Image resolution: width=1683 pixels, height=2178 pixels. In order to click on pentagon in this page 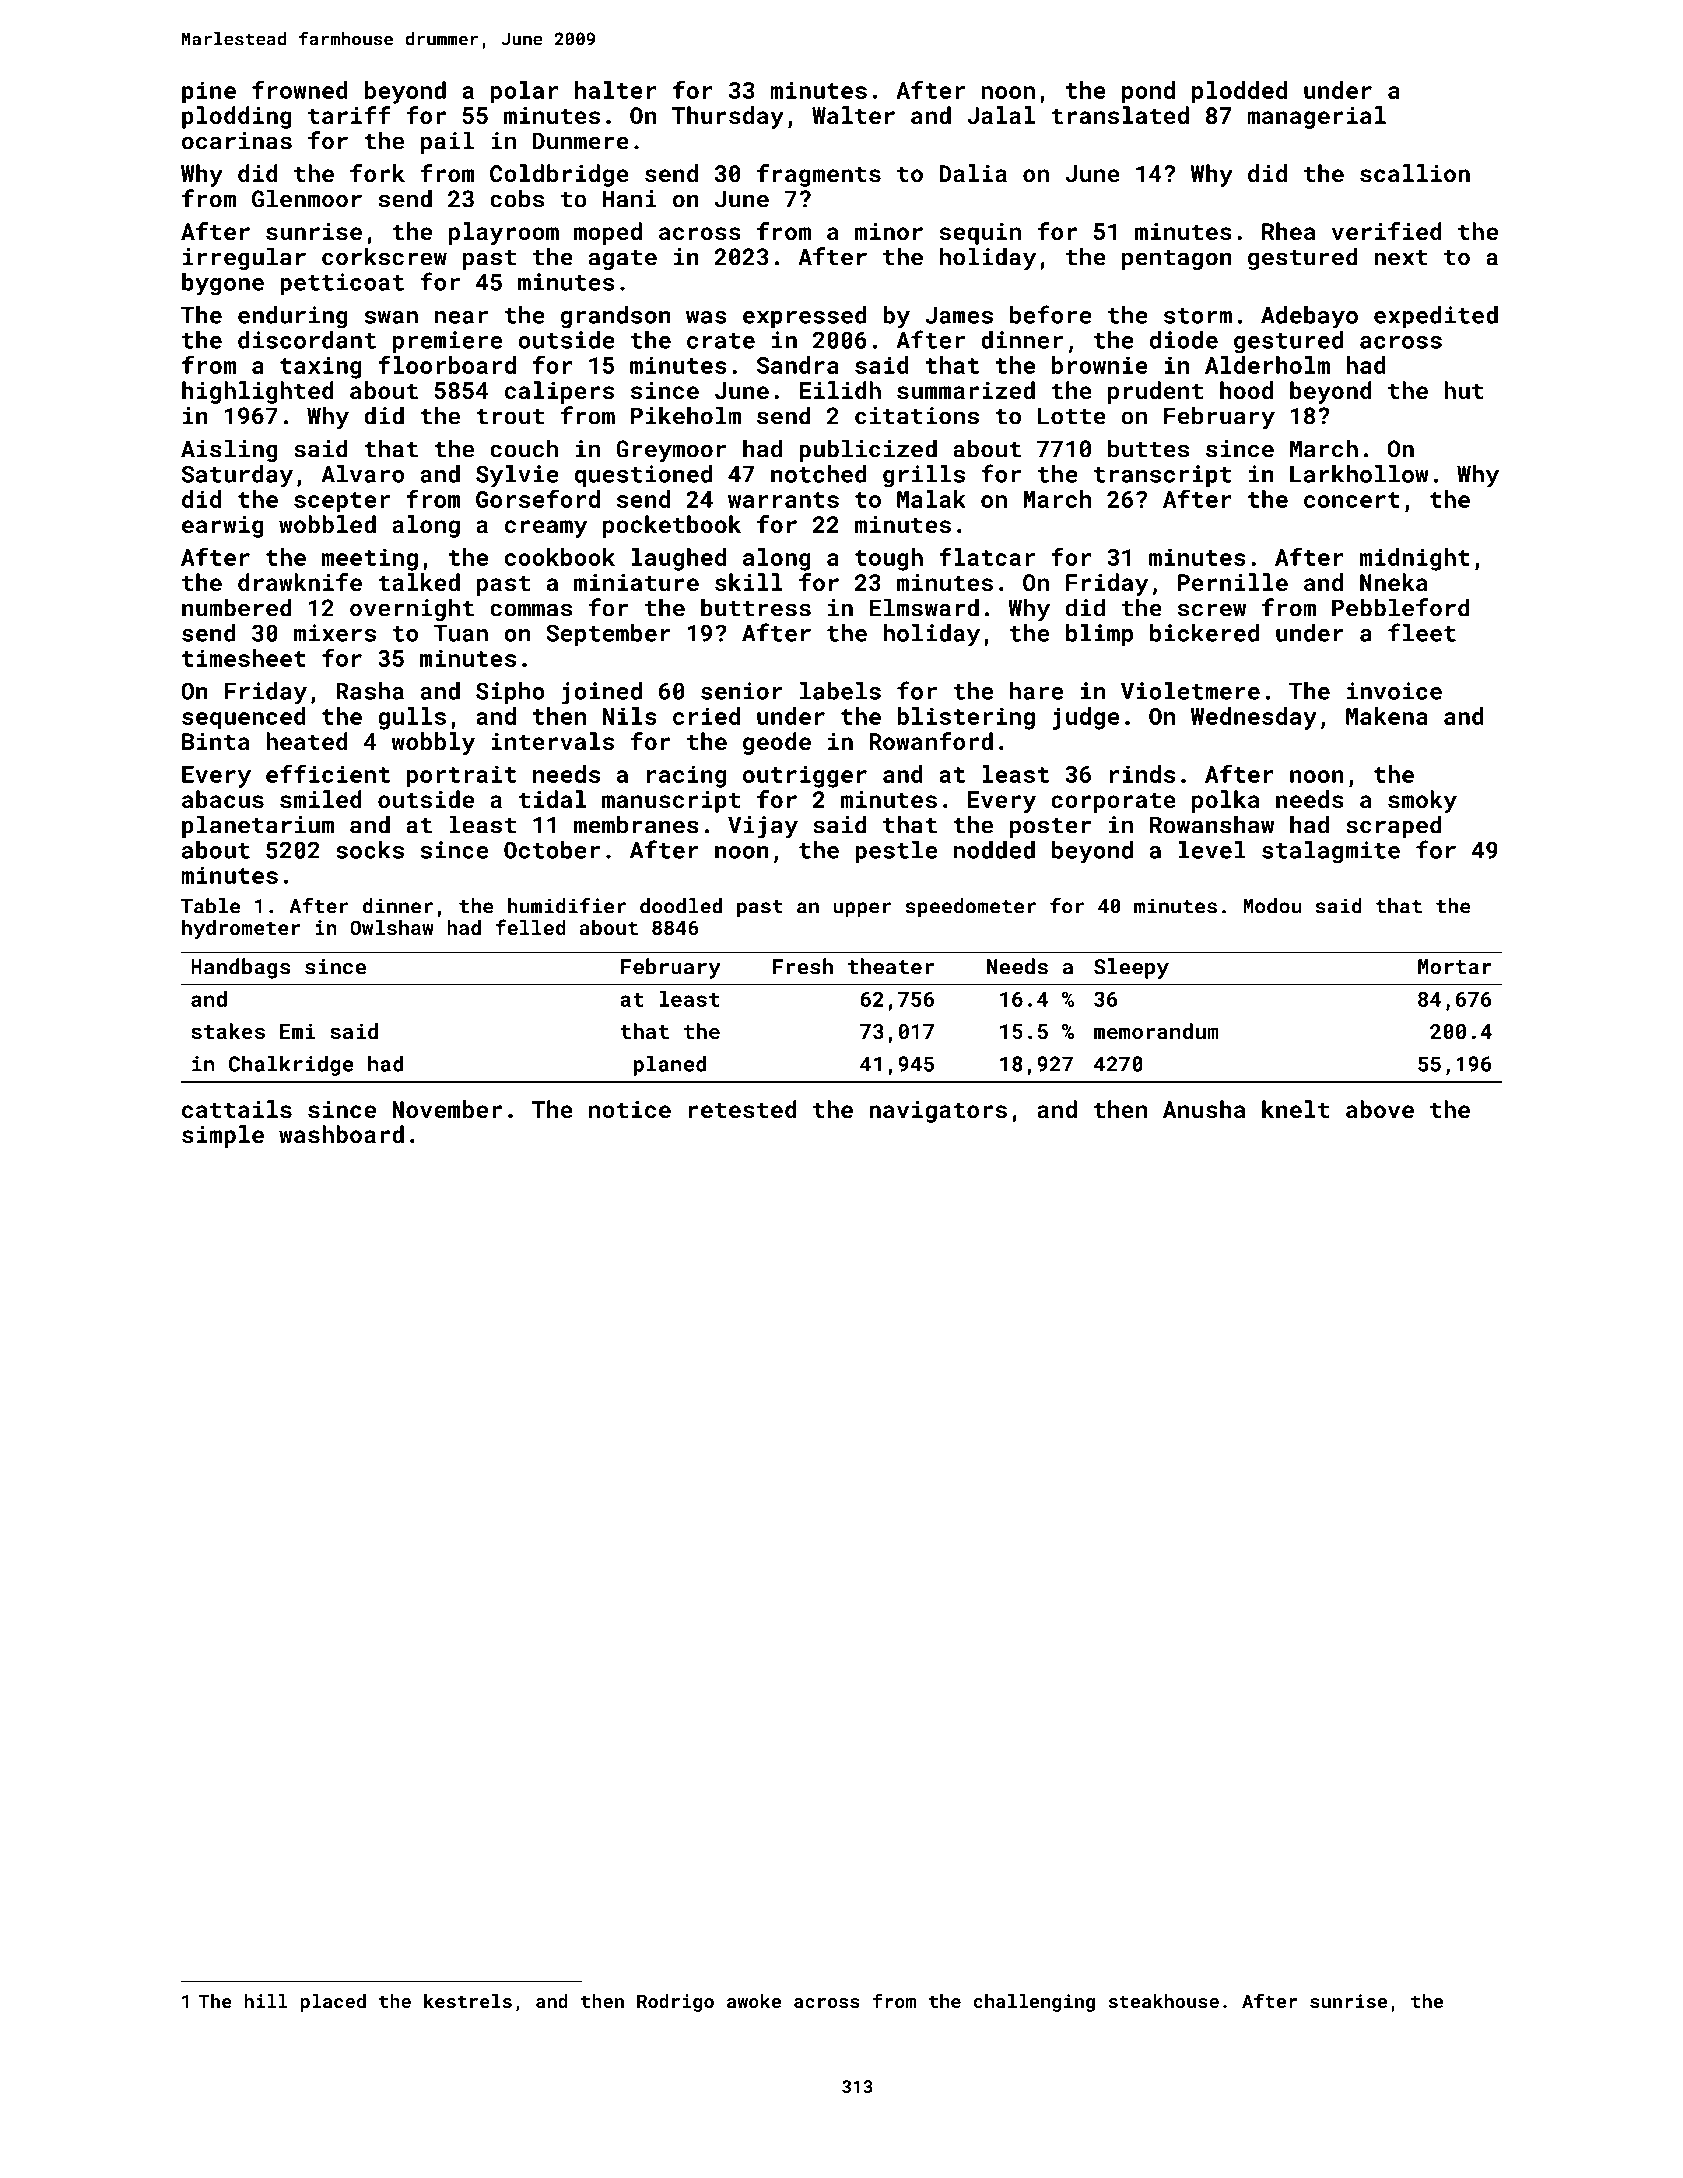, I will do `click(1177, 260)`.
